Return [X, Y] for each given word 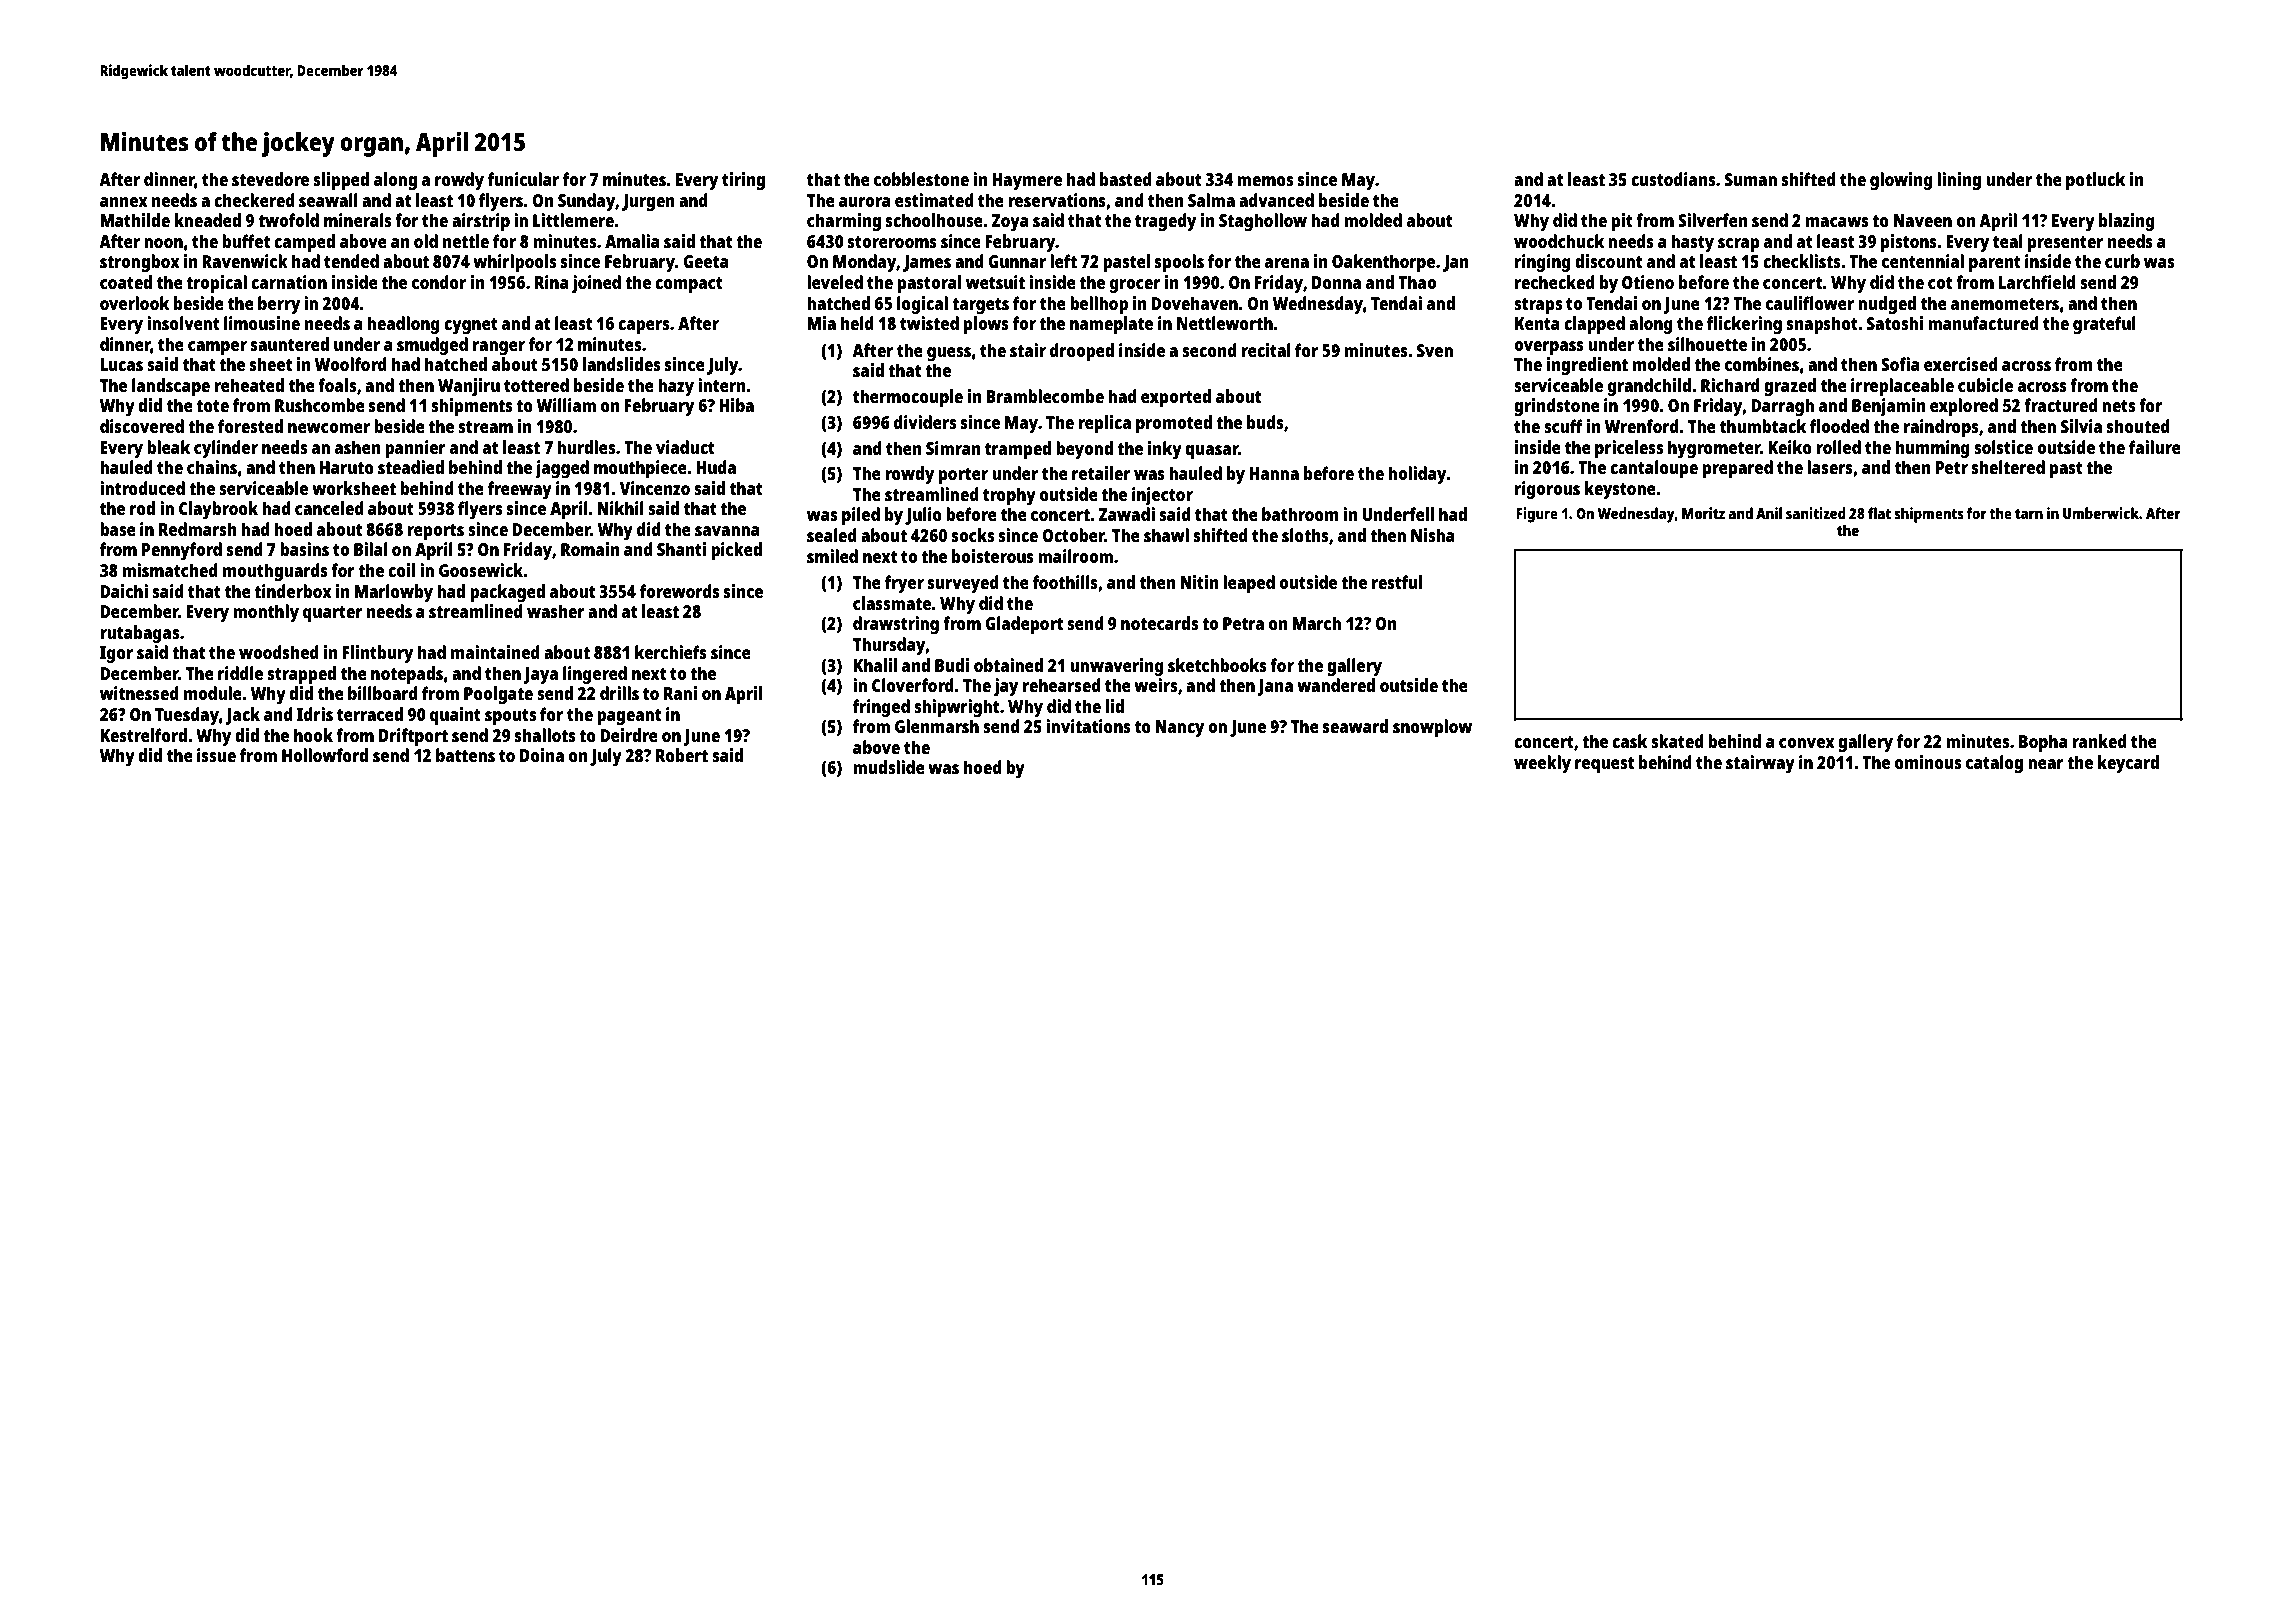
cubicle [1985, 385]
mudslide [889, 767]
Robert [682, 755]
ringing [1543, 263]
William [566, 405]
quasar [1211, 452]
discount [1608, 261]
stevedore [270, 179]
